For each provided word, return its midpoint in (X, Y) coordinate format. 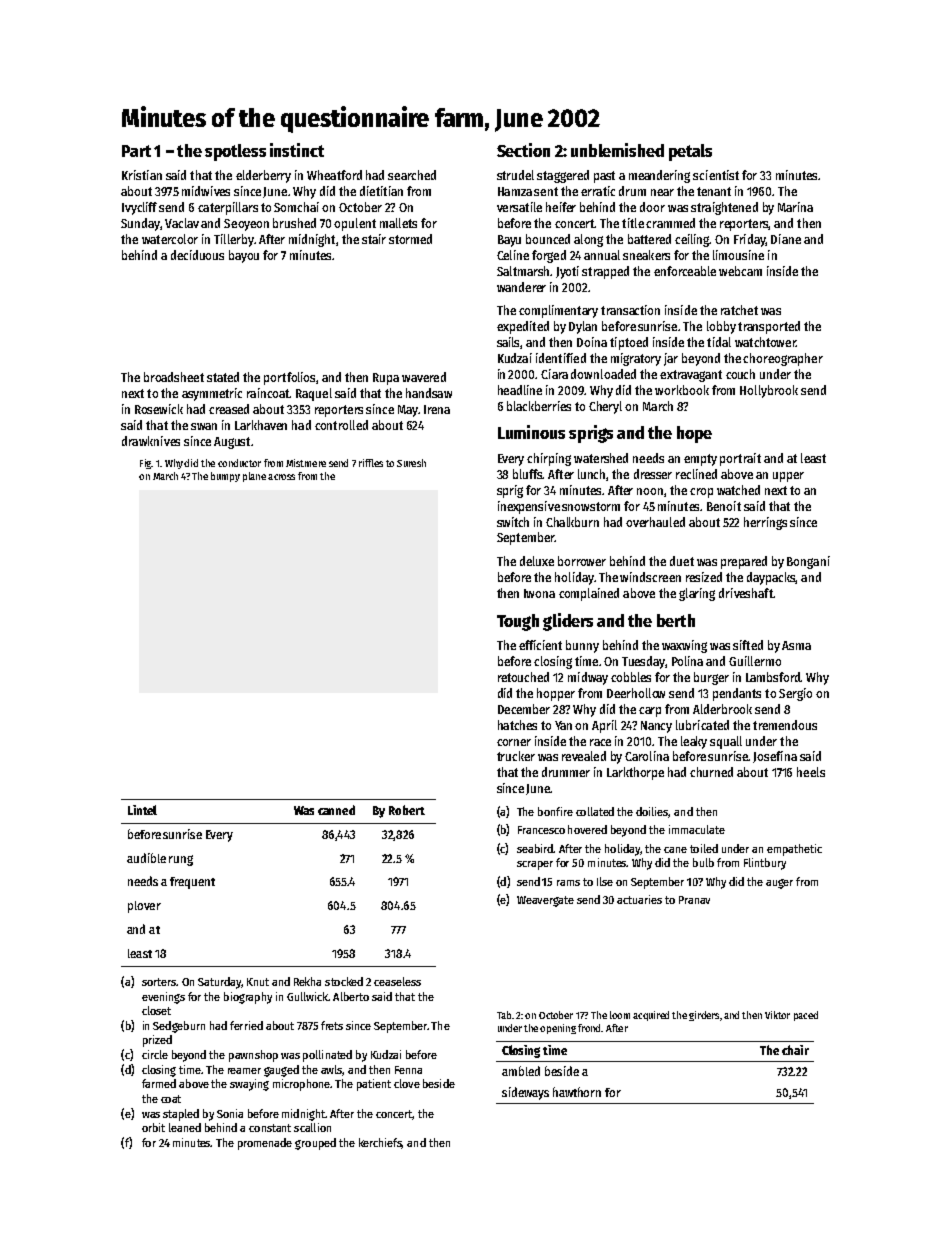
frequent (192, 883)
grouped (315, 1144)
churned (711, 772)
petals (690, 152)
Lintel (142, 810)
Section (523, 150)
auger (779, 884)
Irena (437, 409)
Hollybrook (769, 391)
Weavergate (545, 901)
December (524, 709)
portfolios (290, 378)
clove (407, 1083)
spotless (235, 152)
